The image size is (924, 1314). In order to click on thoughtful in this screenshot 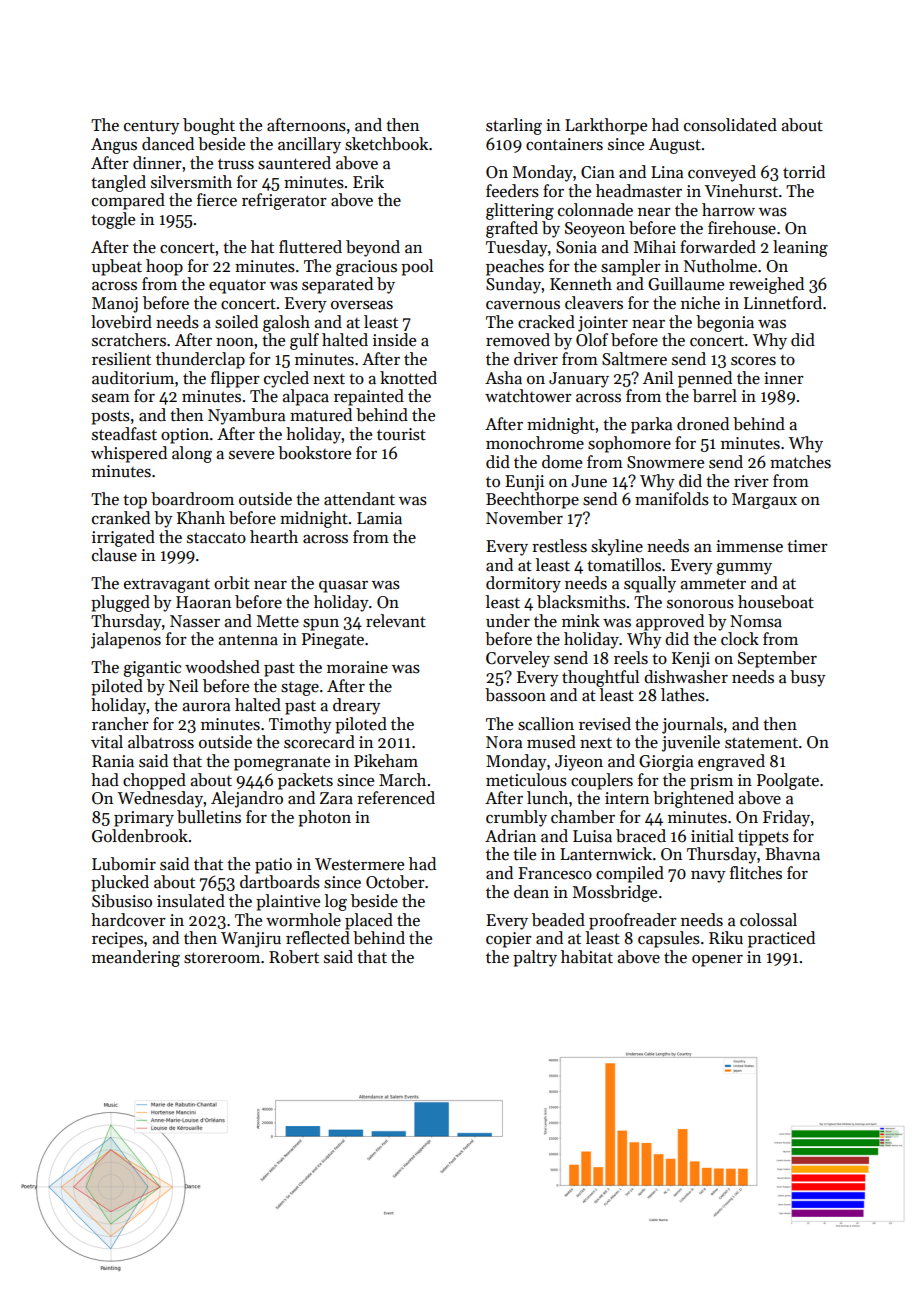, I will do `click(600, 678)`.
